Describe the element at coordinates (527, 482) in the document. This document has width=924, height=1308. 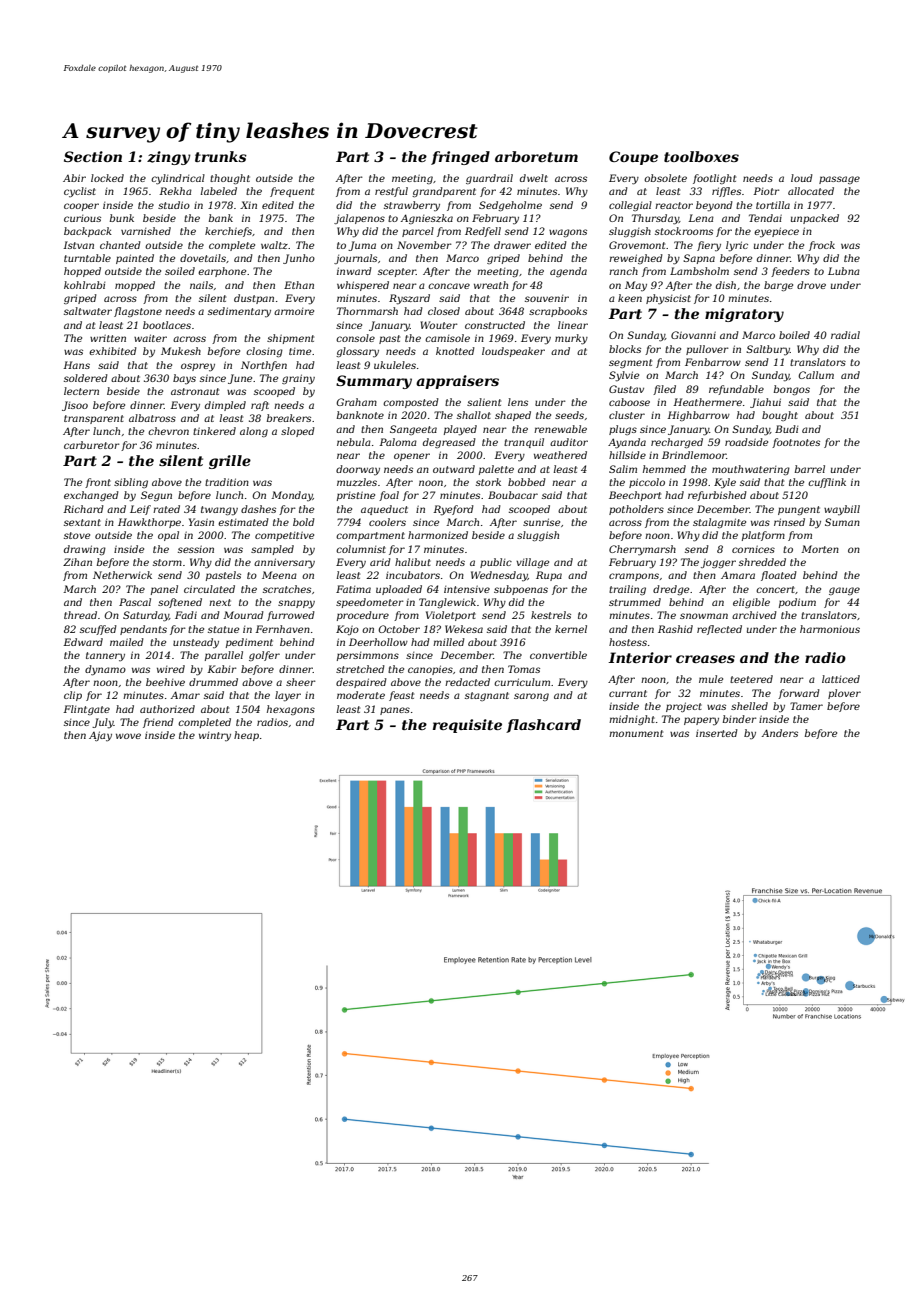
I see `bobbed` at that location.
